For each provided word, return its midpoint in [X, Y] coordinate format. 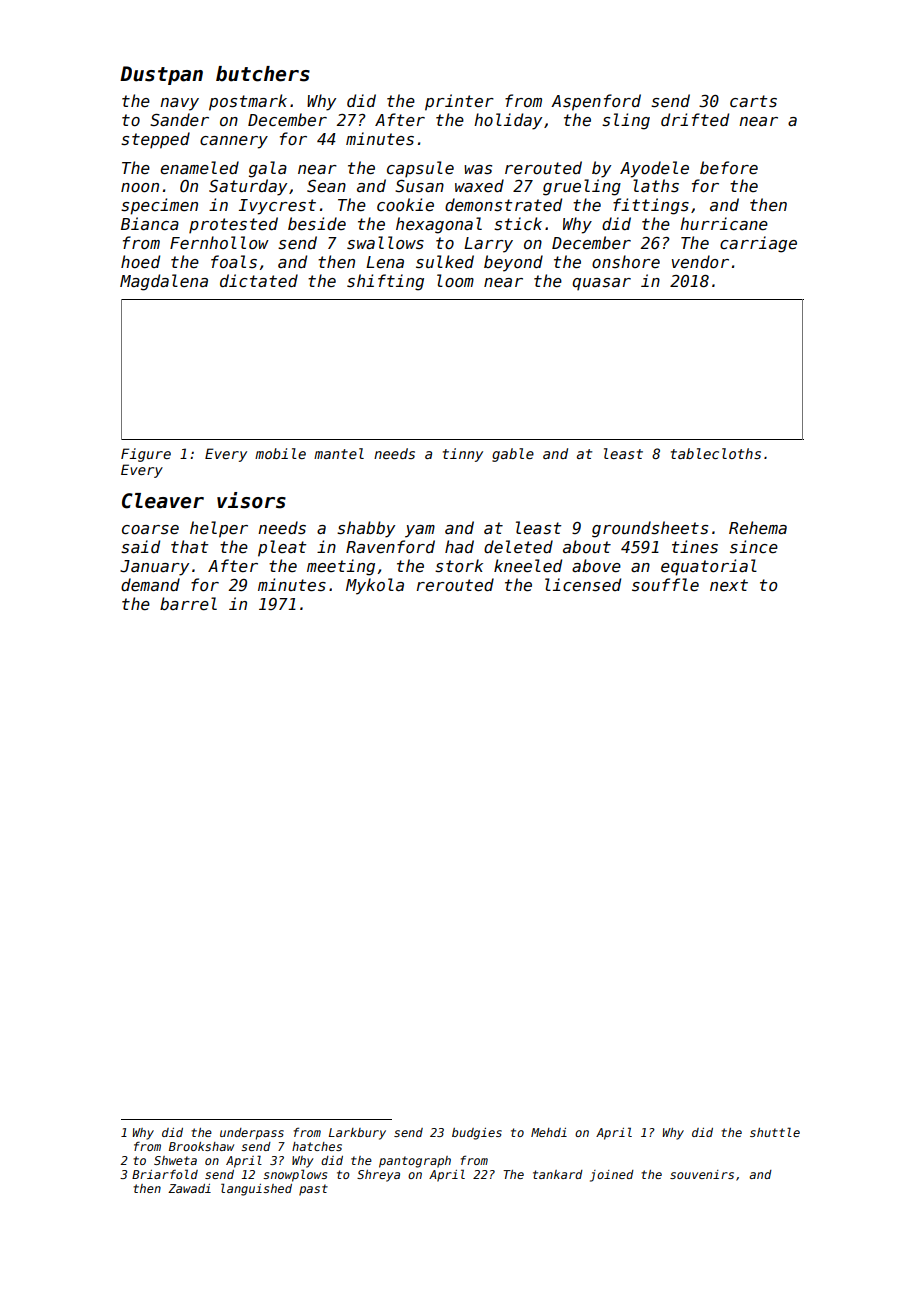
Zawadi [189, 1188]
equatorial [709, 567]
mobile [280, 453]
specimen [159, 206]
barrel [188, 604]
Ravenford [390, 546]
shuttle [775, 1132]
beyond [513, 263]
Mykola [375, 586]
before [729, 168]
